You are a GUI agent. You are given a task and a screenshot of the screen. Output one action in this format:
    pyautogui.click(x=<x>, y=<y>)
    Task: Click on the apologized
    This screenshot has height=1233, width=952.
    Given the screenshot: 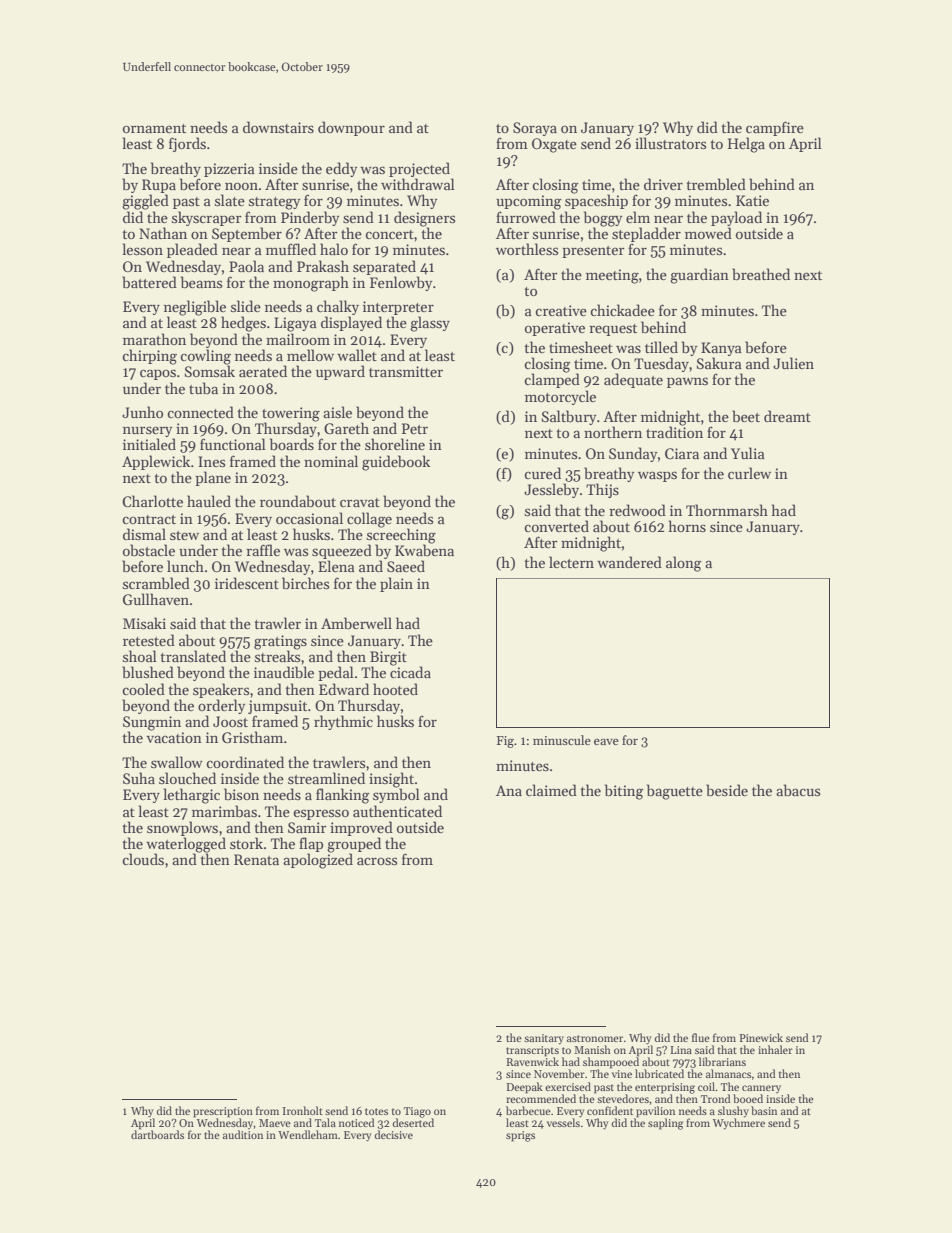 What is the action you would take?
    pyautogui.click(x=318, y=861)
